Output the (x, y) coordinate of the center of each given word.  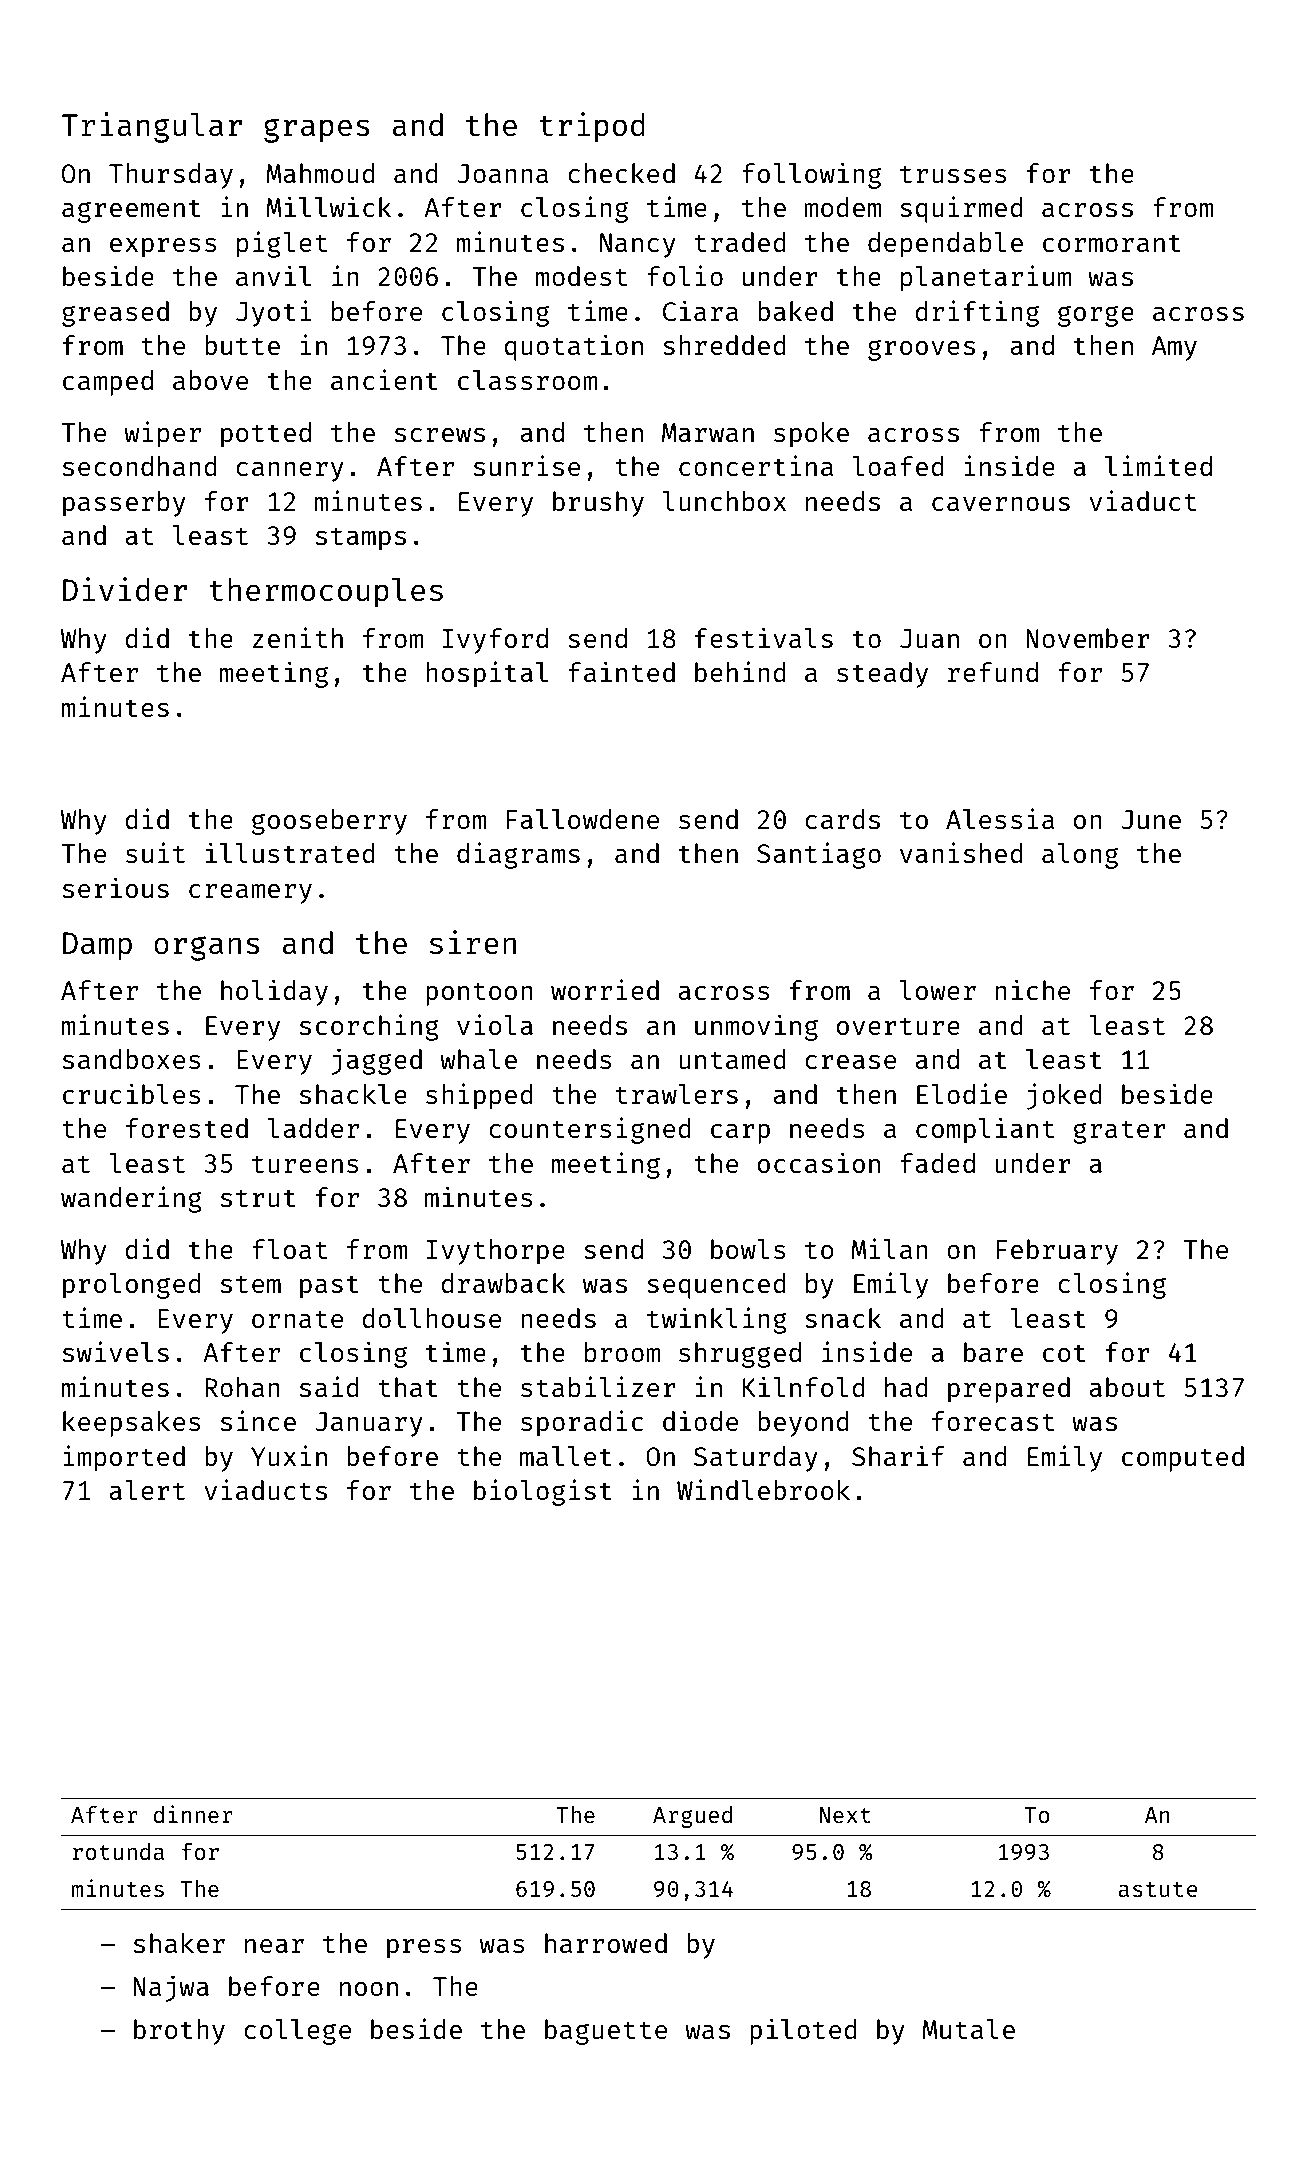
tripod (592, 127)
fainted (621, 671)
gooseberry (329, 822)
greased (115, 314)
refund (993, 672)
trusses (953, 174)
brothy (179, 2032)
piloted (803, 2031)
